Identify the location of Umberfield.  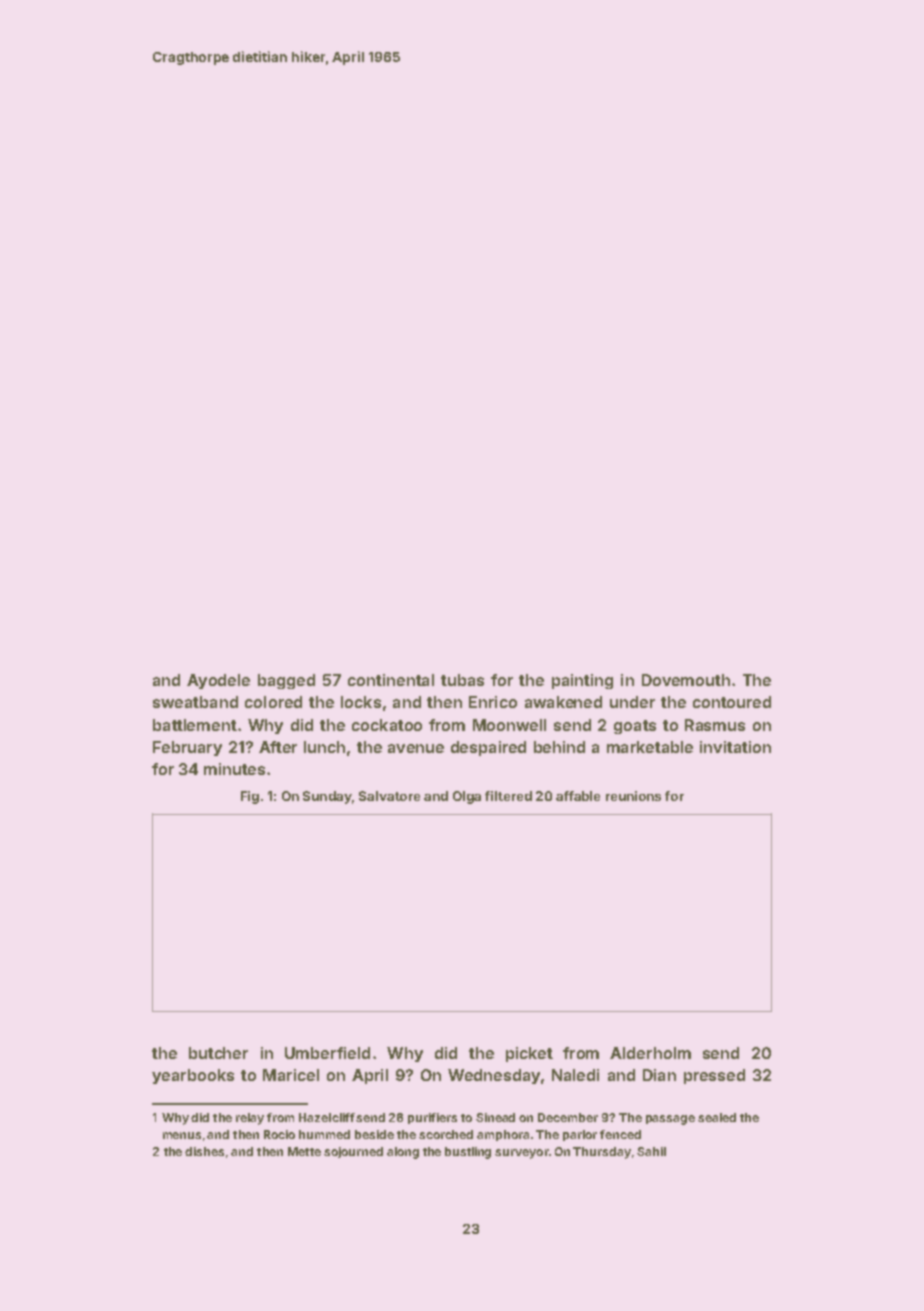
(327, 1053).
